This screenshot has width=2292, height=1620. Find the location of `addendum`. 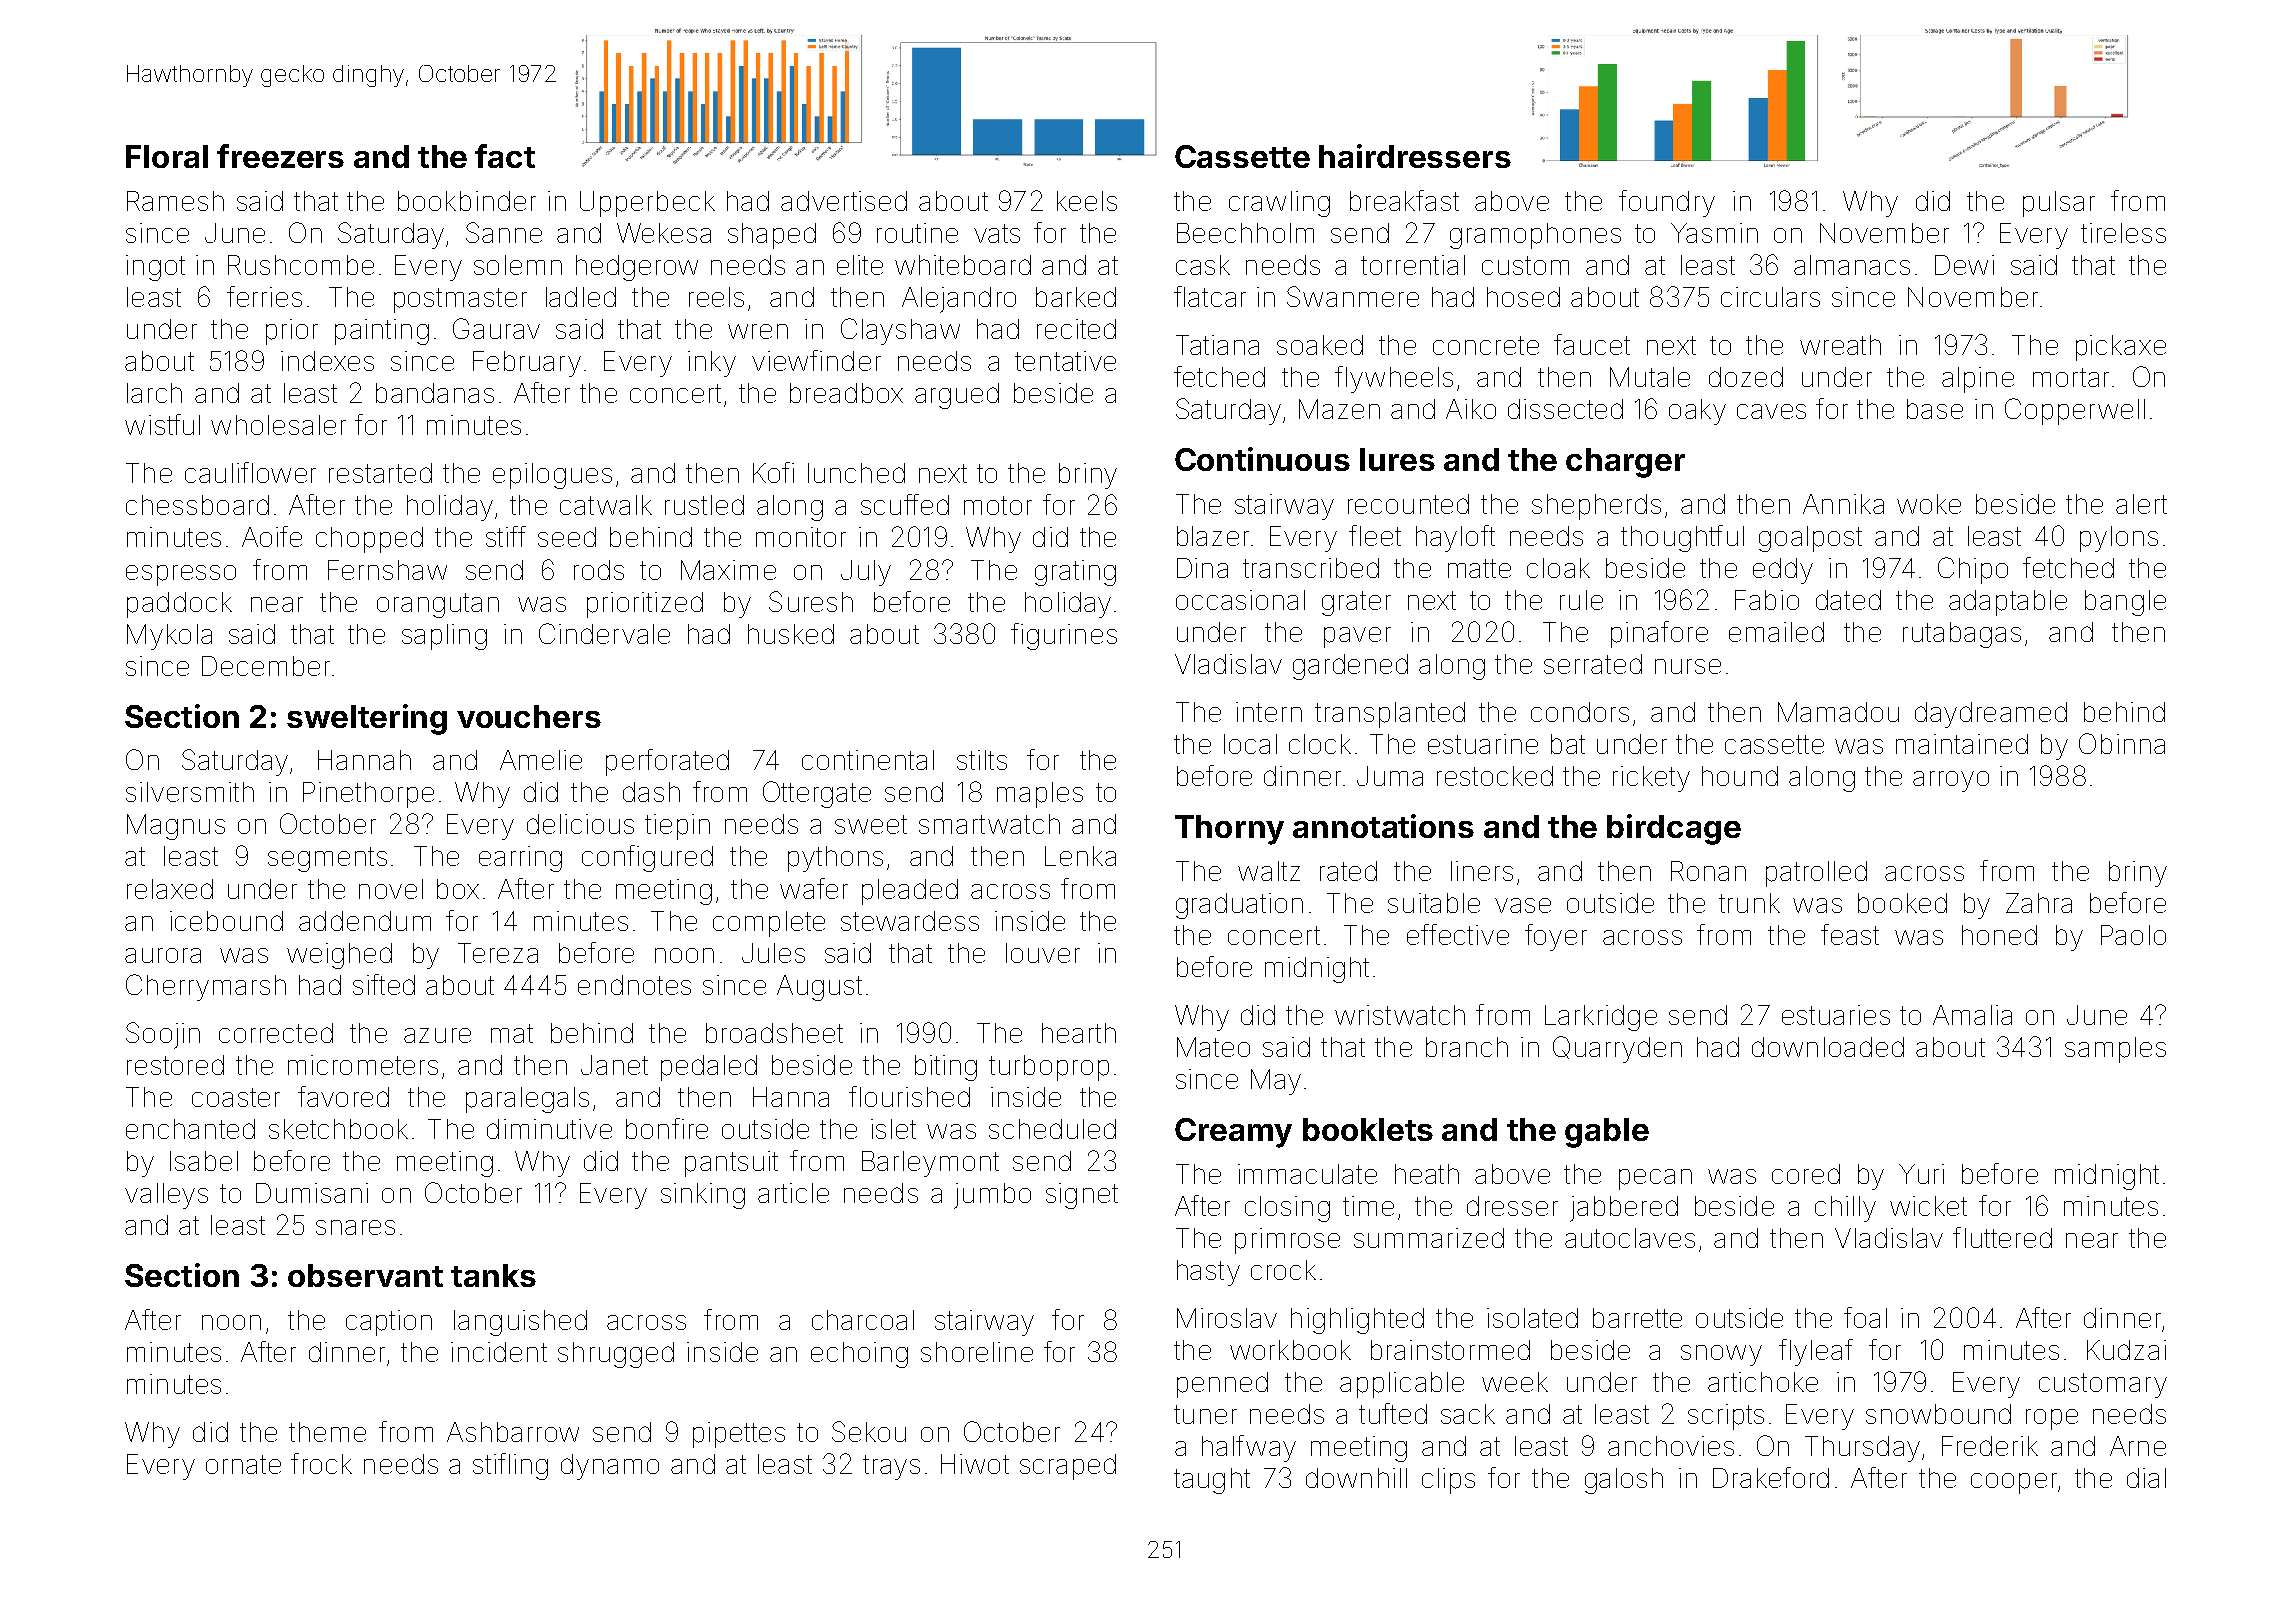

addendum is located at coordinates (365, 921).
